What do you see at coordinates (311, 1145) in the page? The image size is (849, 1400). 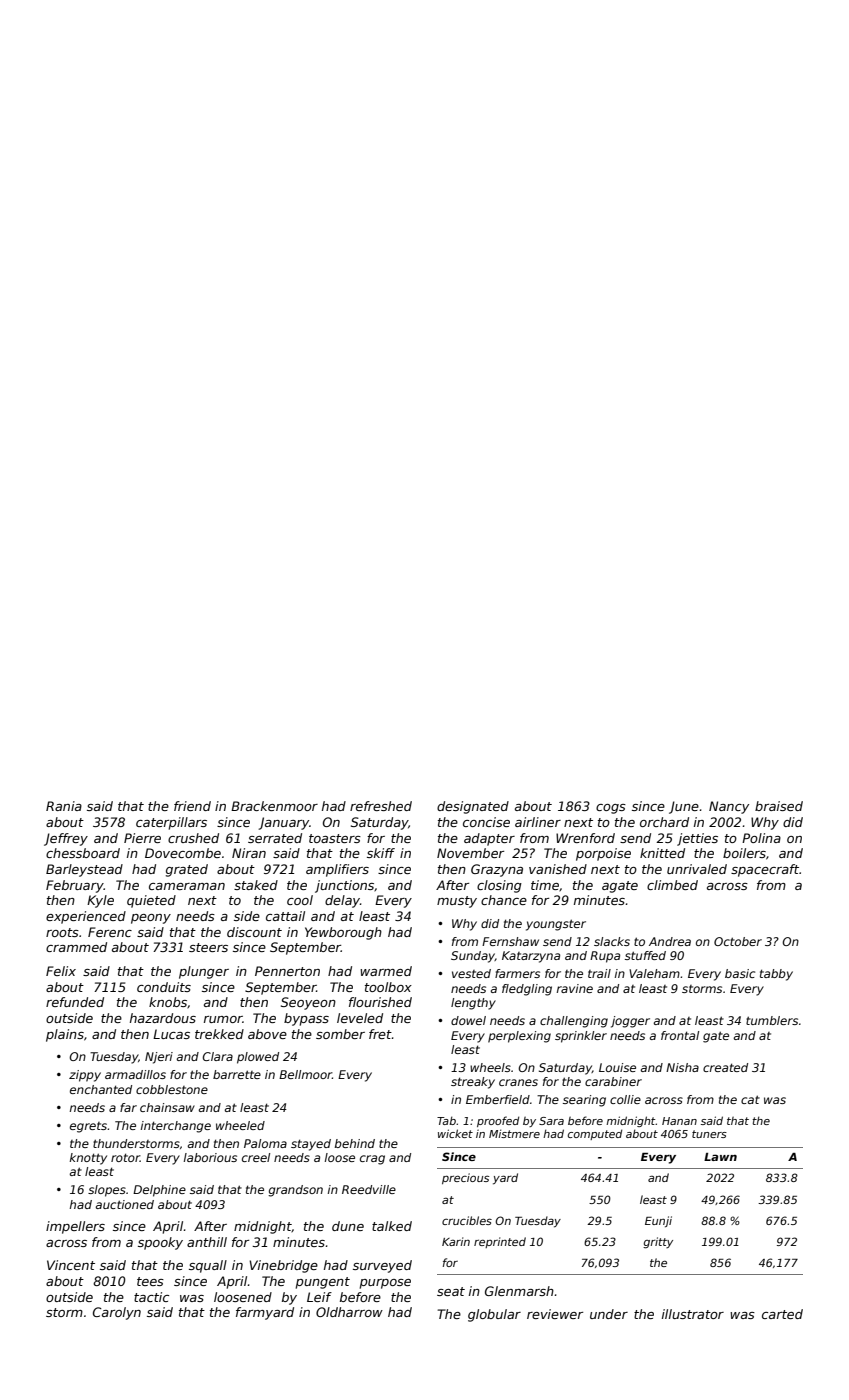 I see `stayed` at bounding box center [311, 1145].
